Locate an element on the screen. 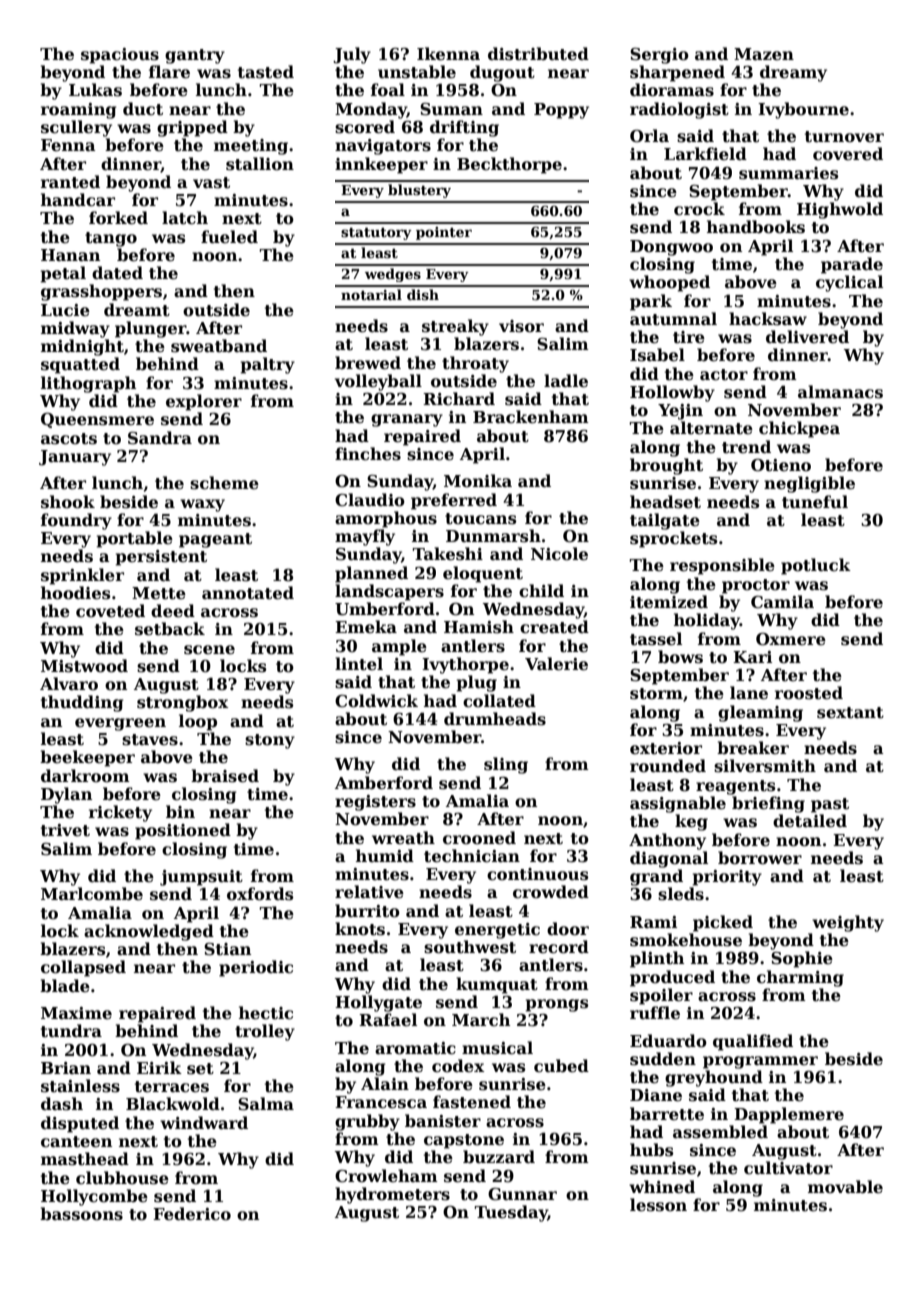 The image size is (924, 1308). ruffle is located at coordinates (655, 1013).
